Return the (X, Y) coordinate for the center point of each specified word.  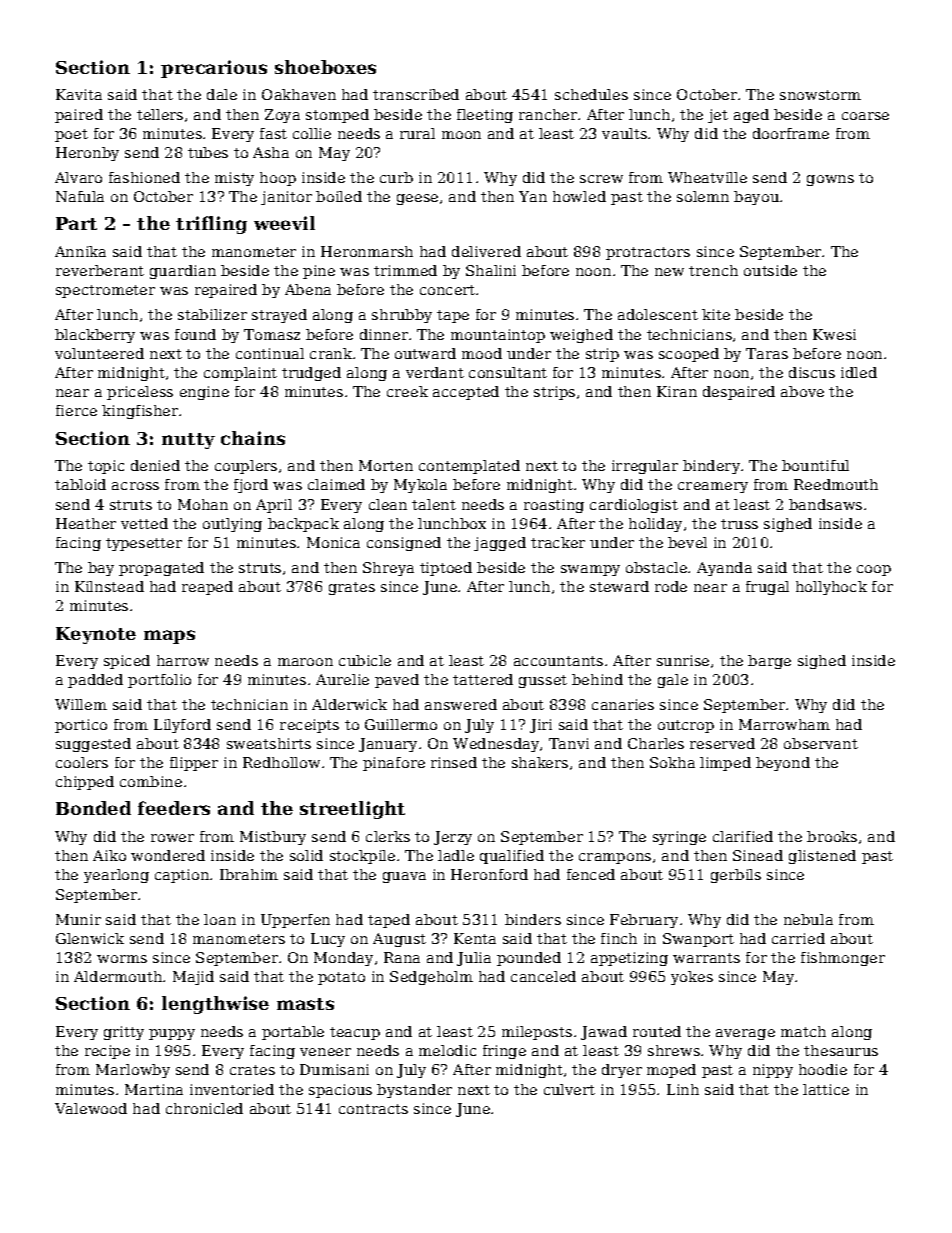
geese (417, 199)
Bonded (93, 808)
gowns (830, 180)
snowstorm (820, 95)
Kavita (79, 94)
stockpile (362, 857)
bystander (414, 1091)
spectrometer (105, 291)
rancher (548, 114)
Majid (193, 978)
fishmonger (843, 959)
